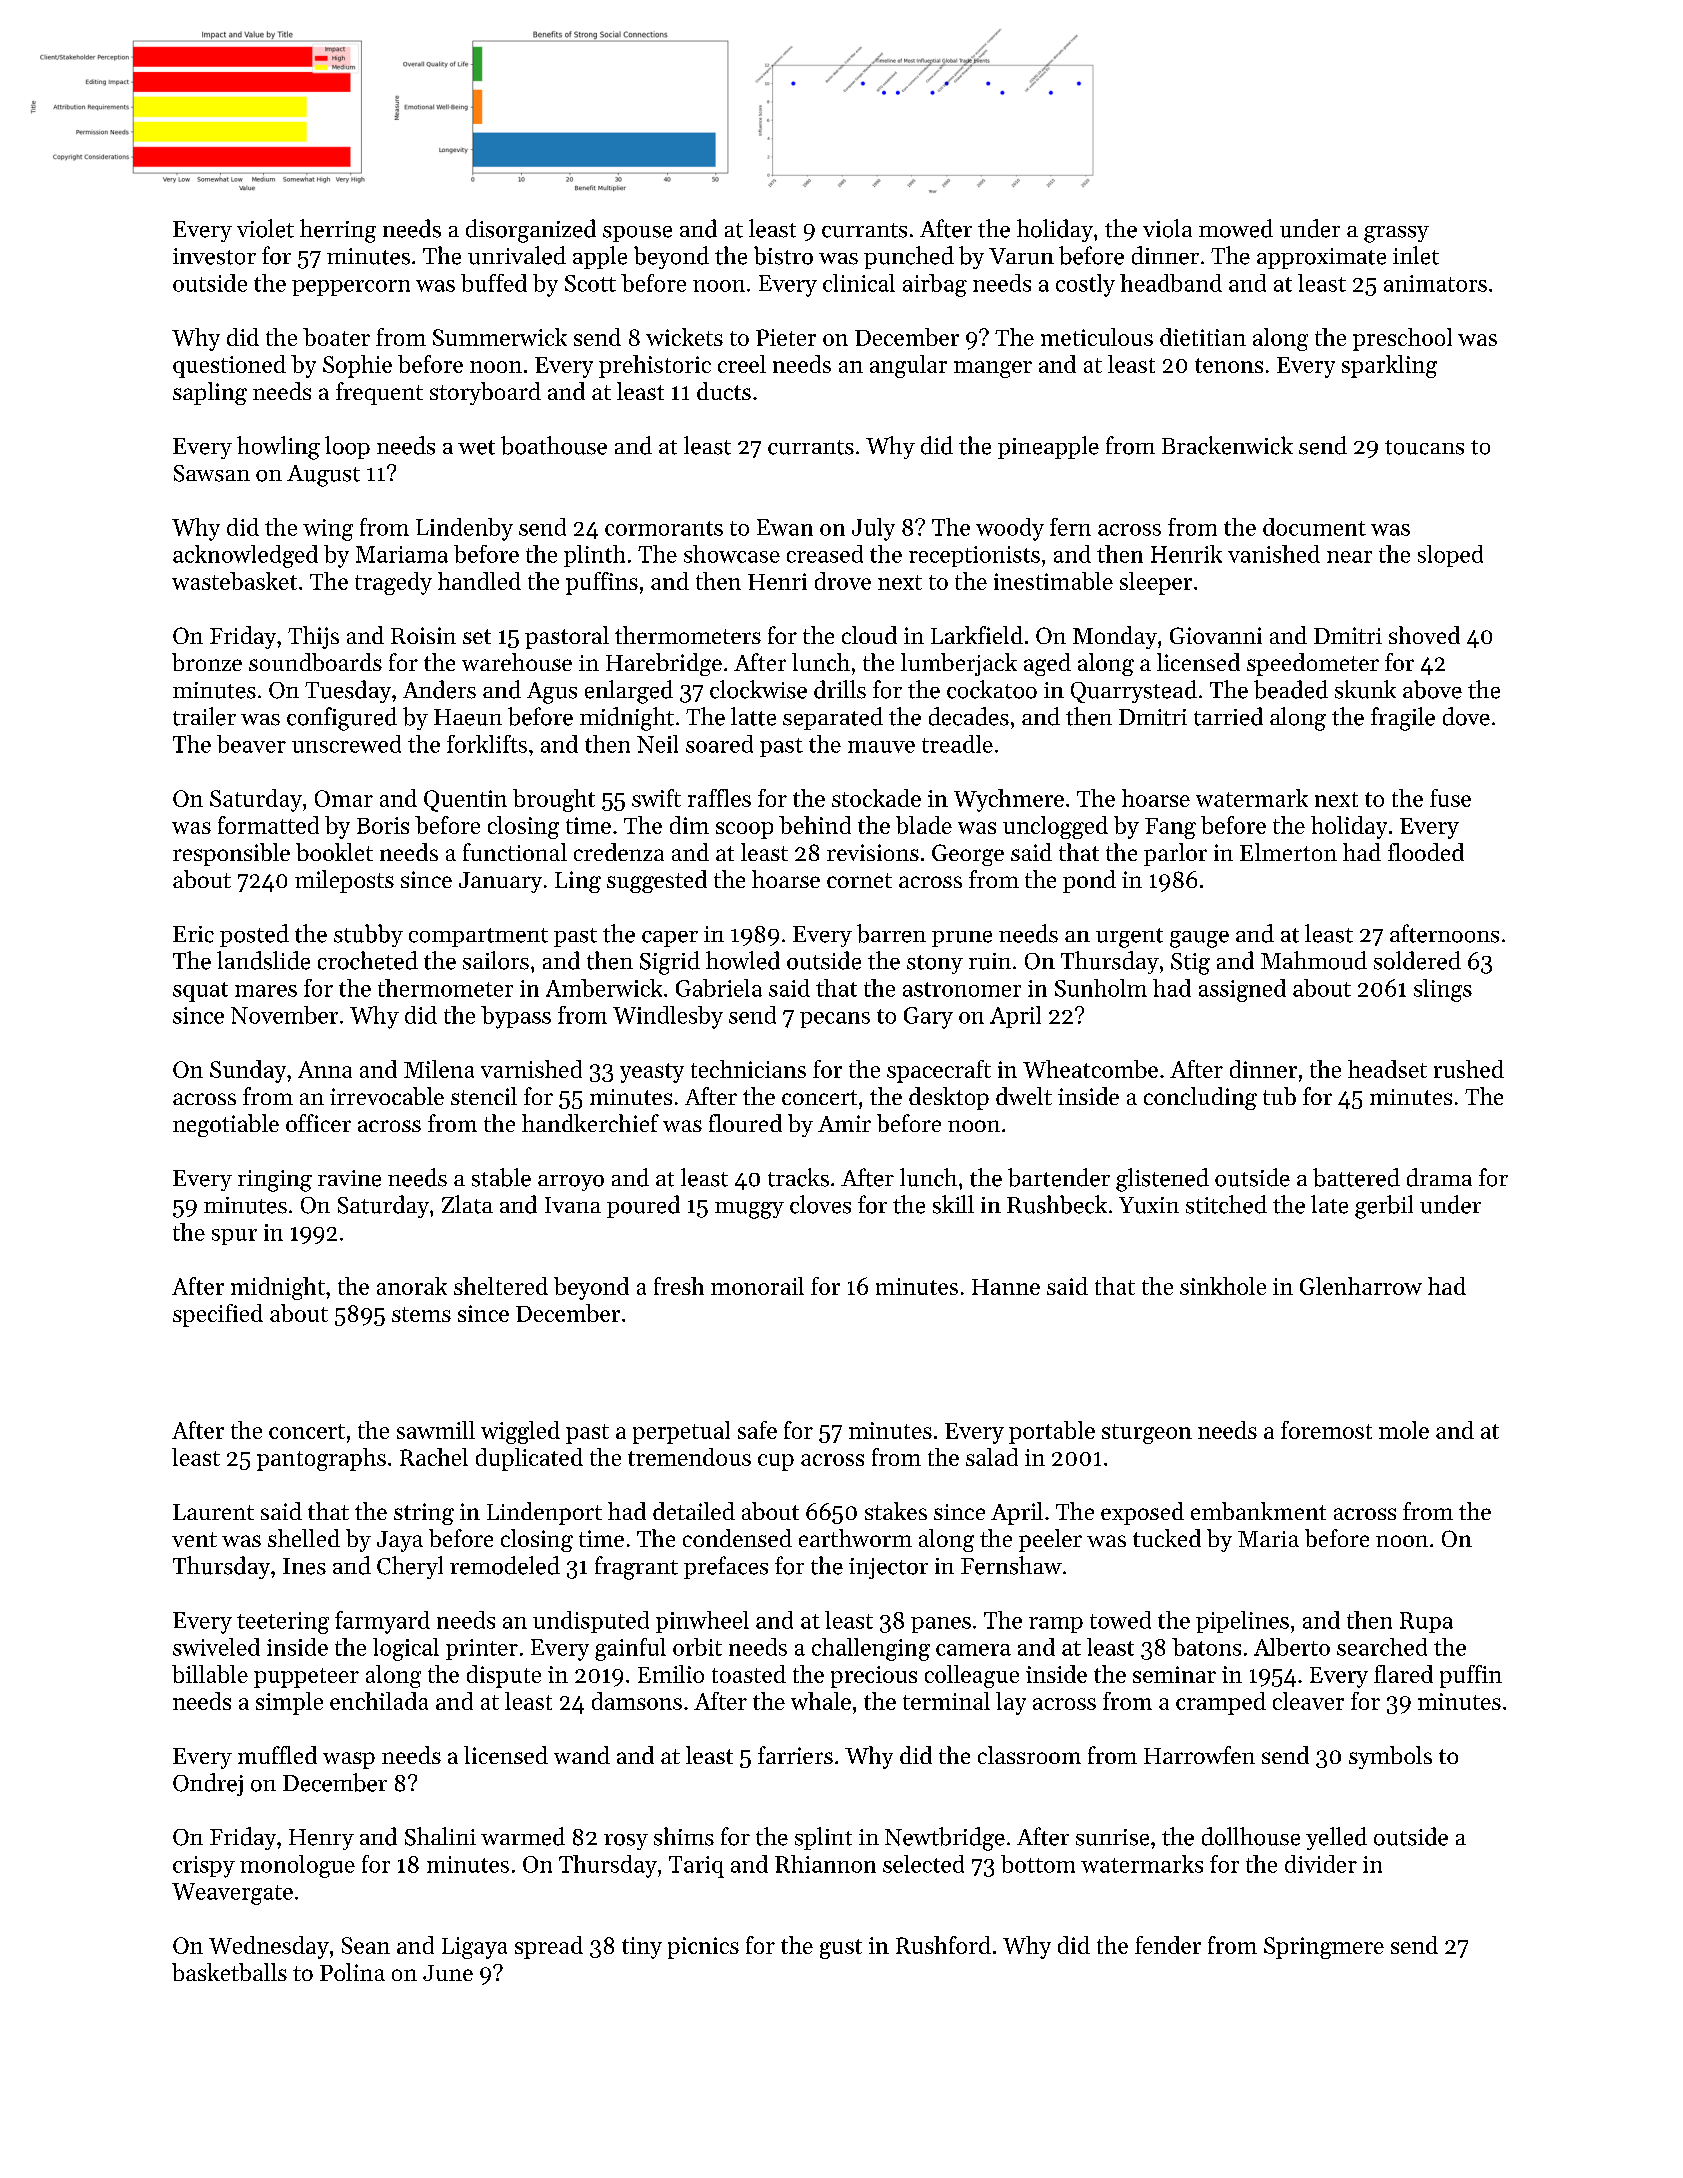 Image resolution: width=1683 pixels, height=2178 pixels. Describe the element at coordinates (977, 635) in the screenshot. I see `Larkfield` at that location.
